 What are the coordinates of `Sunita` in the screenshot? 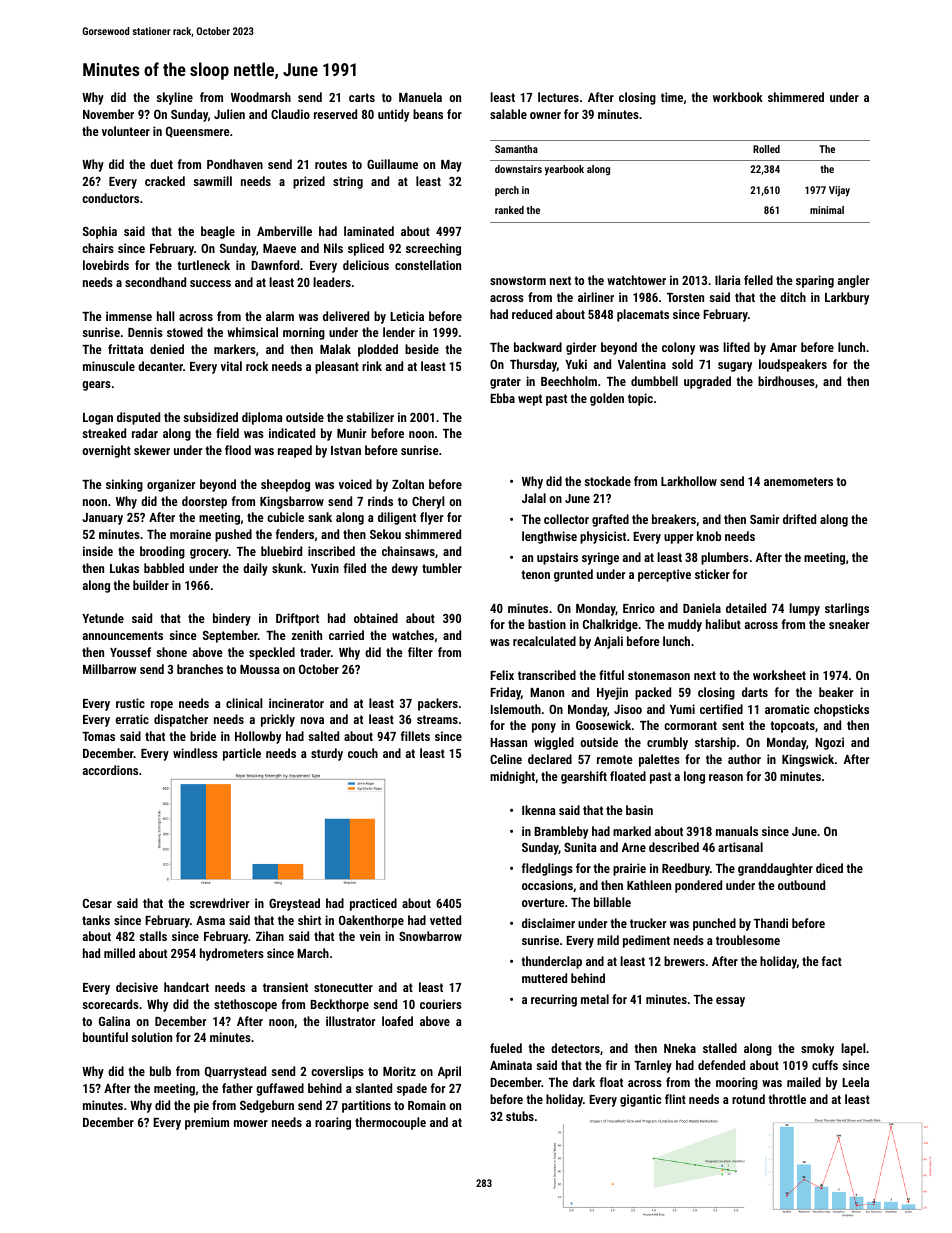 It's located at (580, 847).
